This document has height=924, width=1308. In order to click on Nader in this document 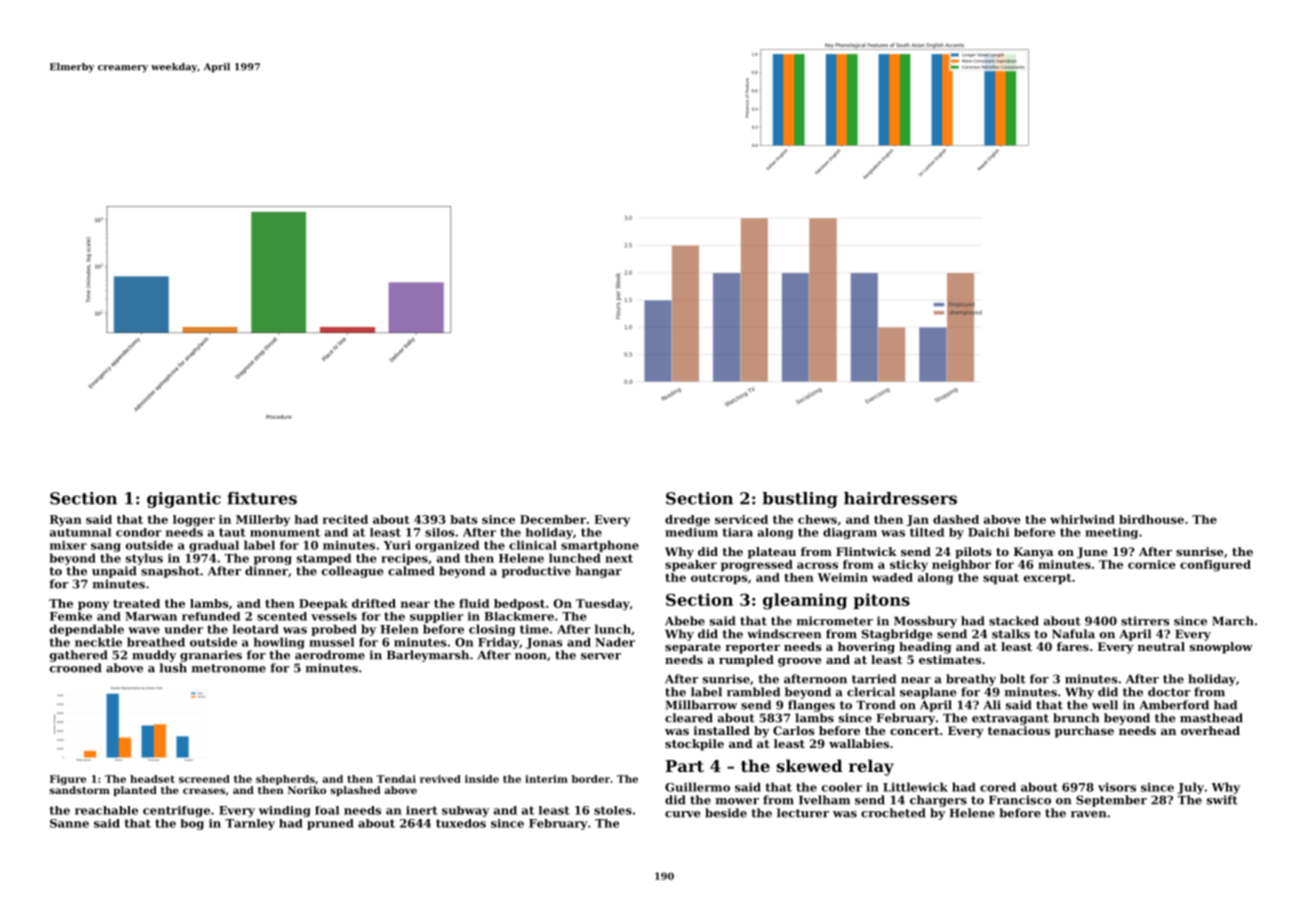, I will do `click(615, 642)`.
